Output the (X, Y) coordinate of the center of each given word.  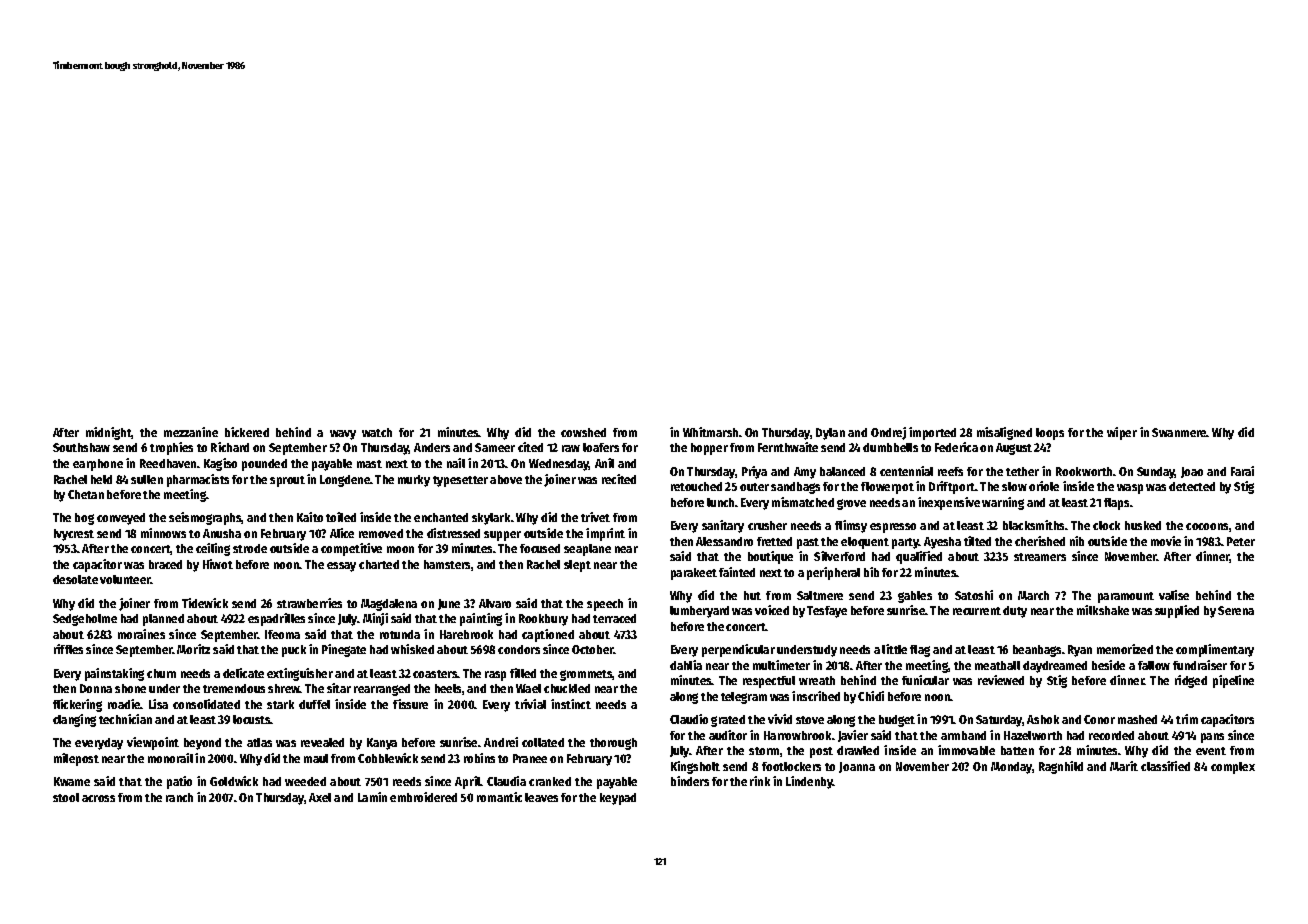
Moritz (193, 649)
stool (66, 797)
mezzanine (191, 432)
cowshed (583, 432)
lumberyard (699, 612)
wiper (1122, 433)
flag (920, 651)
